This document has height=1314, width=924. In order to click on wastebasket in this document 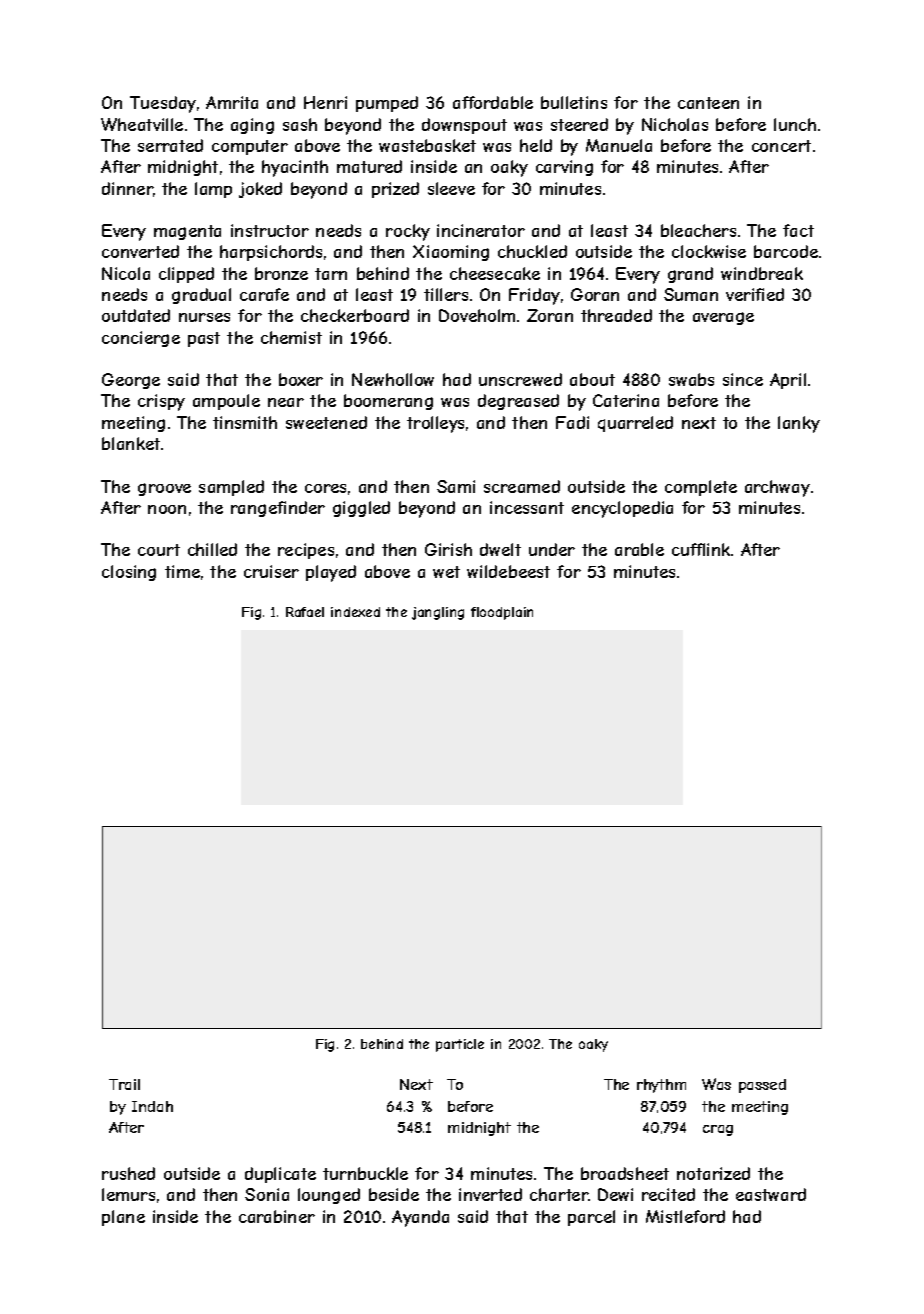, I will do `click(427, 145)`.
